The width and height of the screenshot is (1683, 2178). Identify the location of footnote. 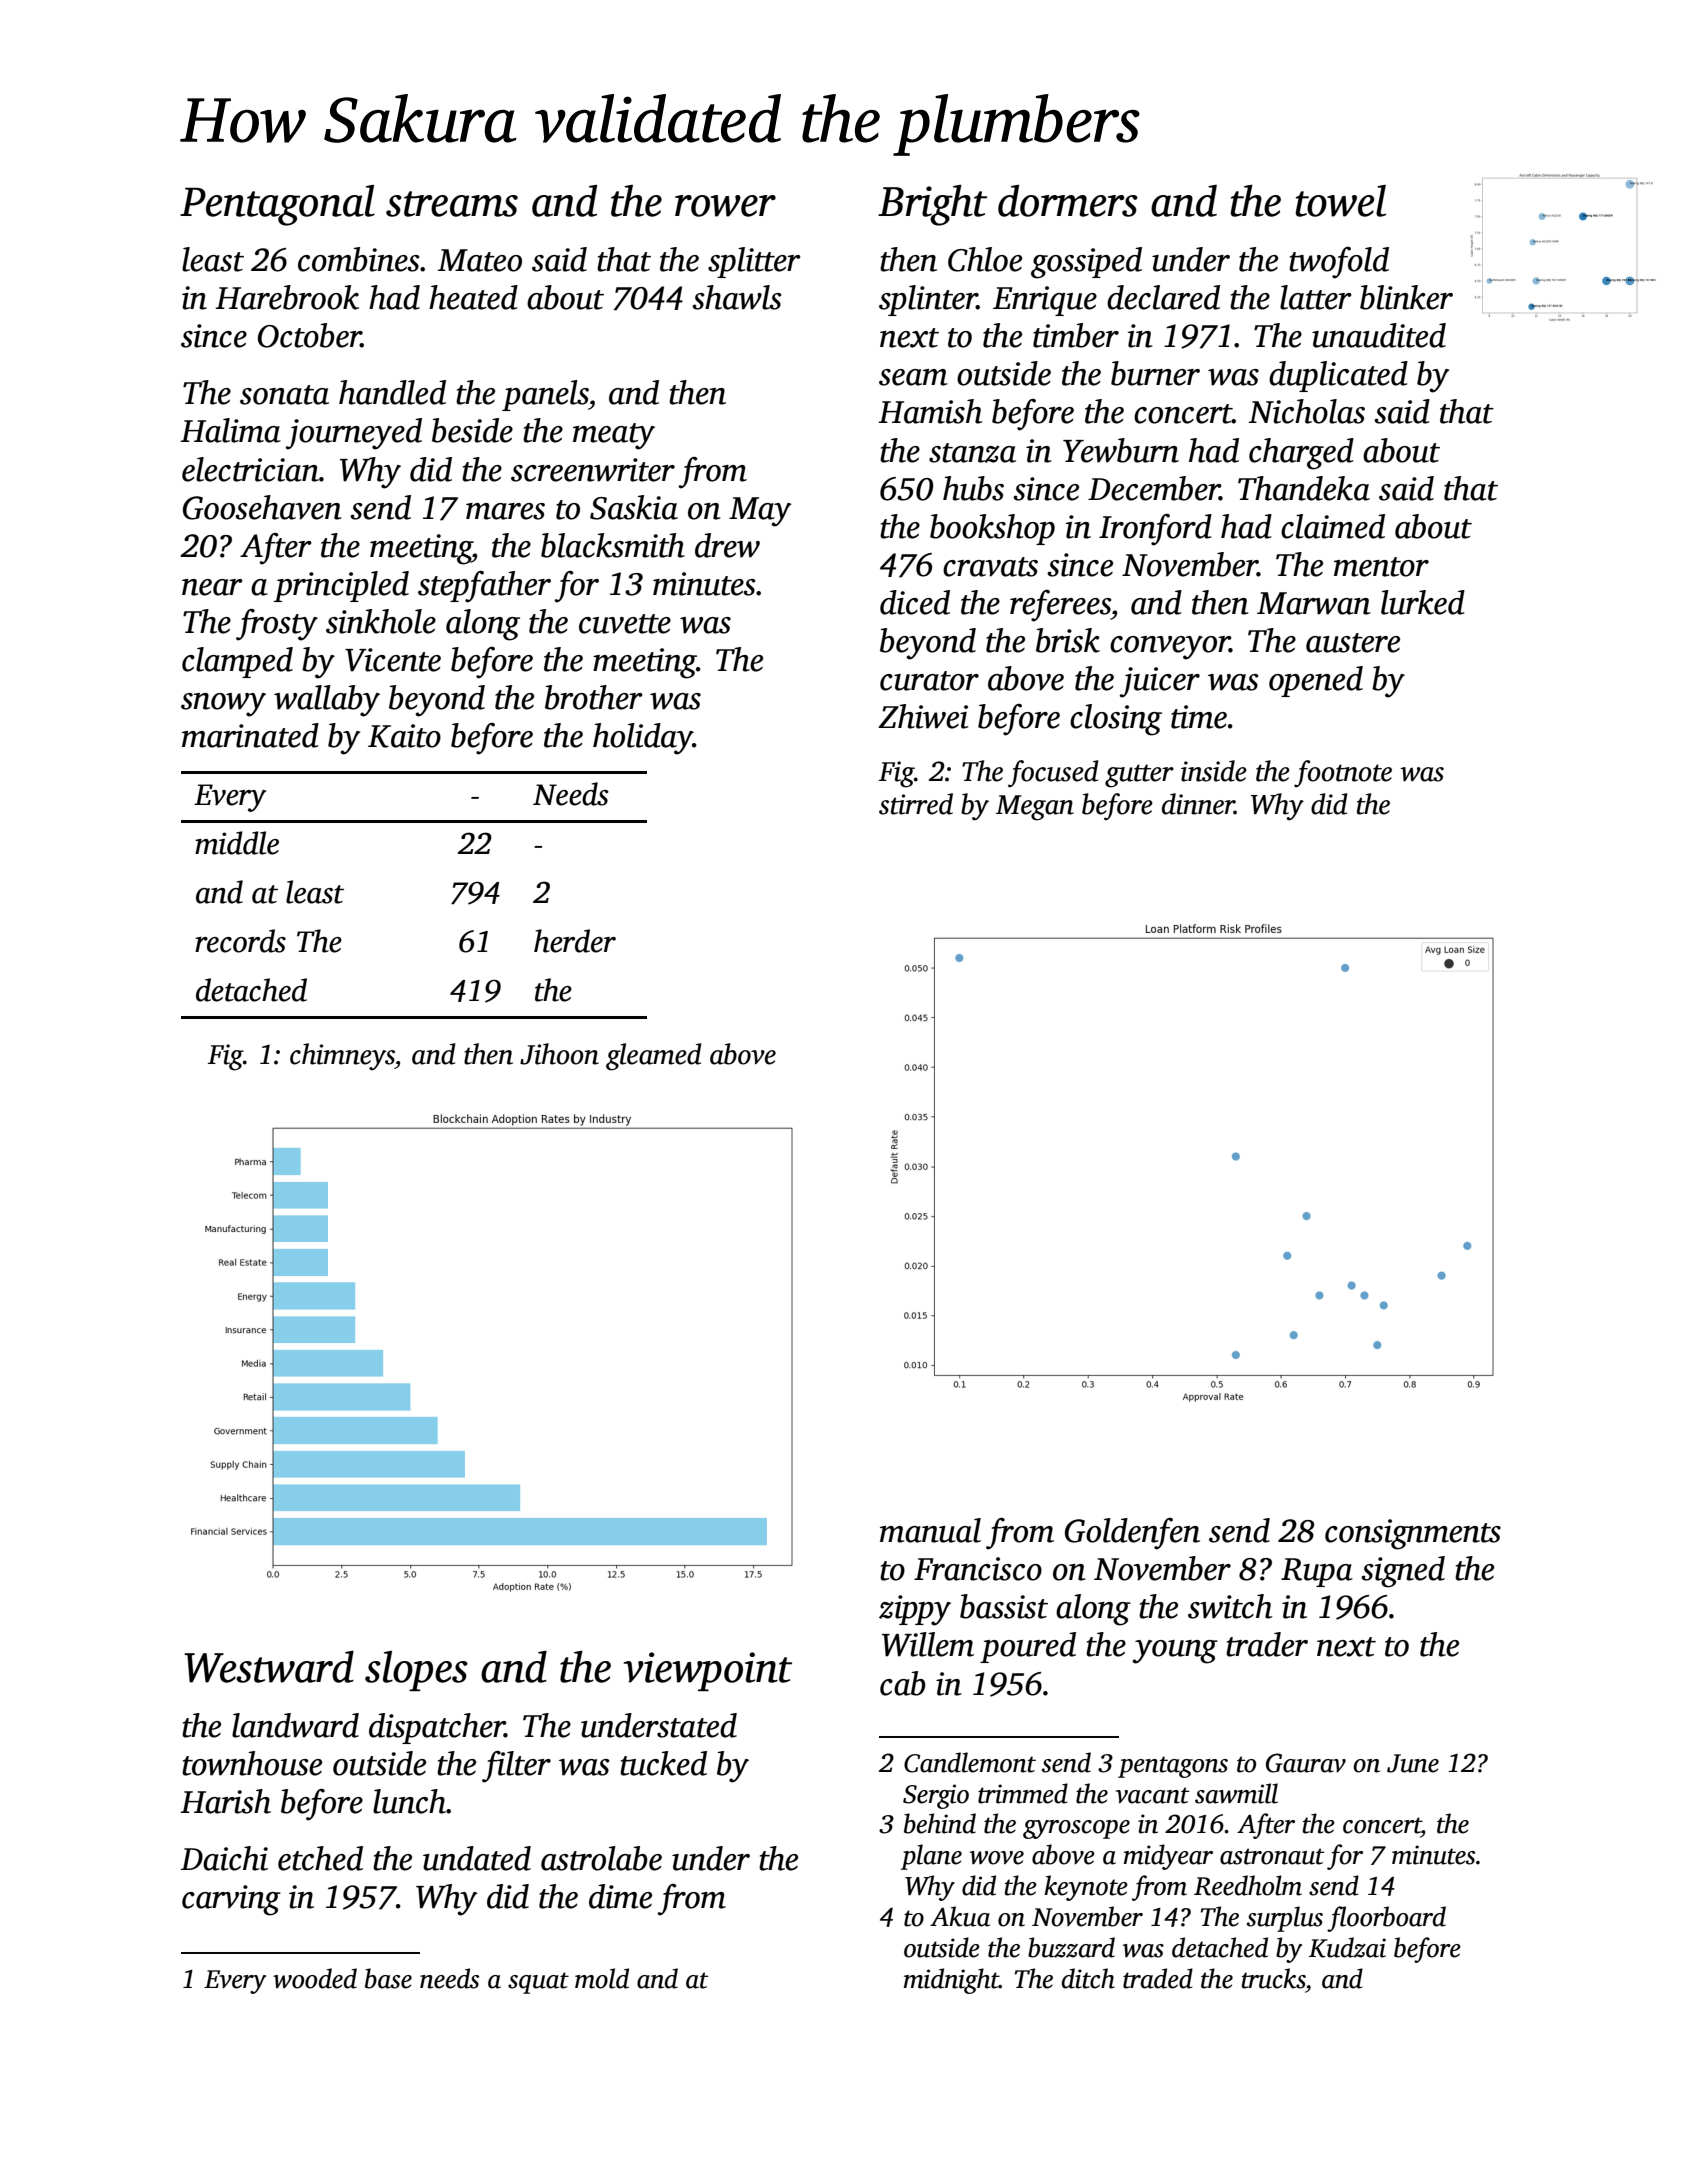
(1343, 774).
